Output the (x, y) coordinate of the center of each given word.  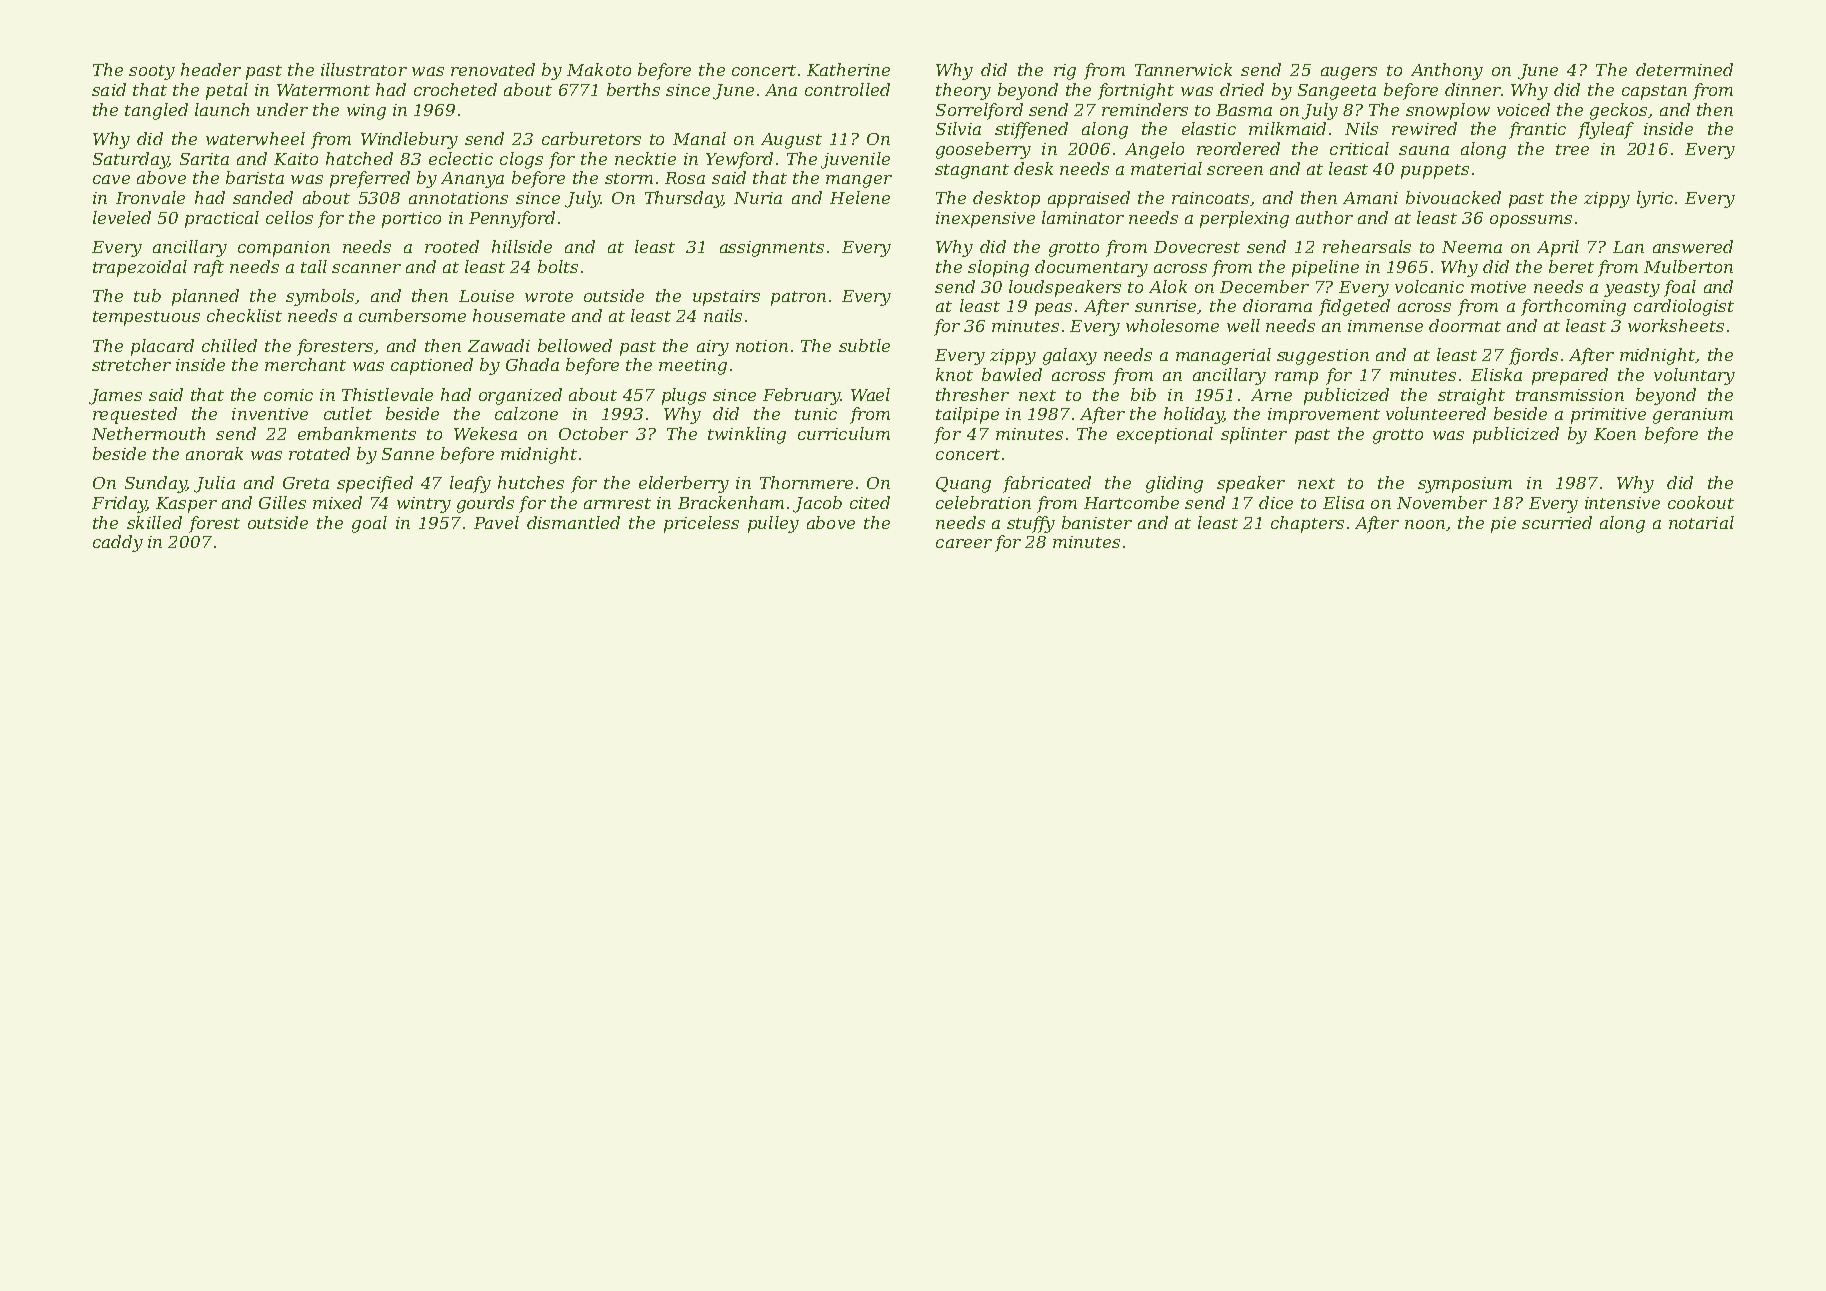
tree (1572, 149)
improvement (1324, 416)
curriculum (844, 433)
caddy (118, 543)
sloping (998, 268)
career (964, 543)
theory (963, 91)
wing (366, 112)
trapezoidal (140, 268)
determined (1684, 69)
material (1166, 168)
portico (411, 220)
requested (135, 415)
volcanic (1429, 286)
